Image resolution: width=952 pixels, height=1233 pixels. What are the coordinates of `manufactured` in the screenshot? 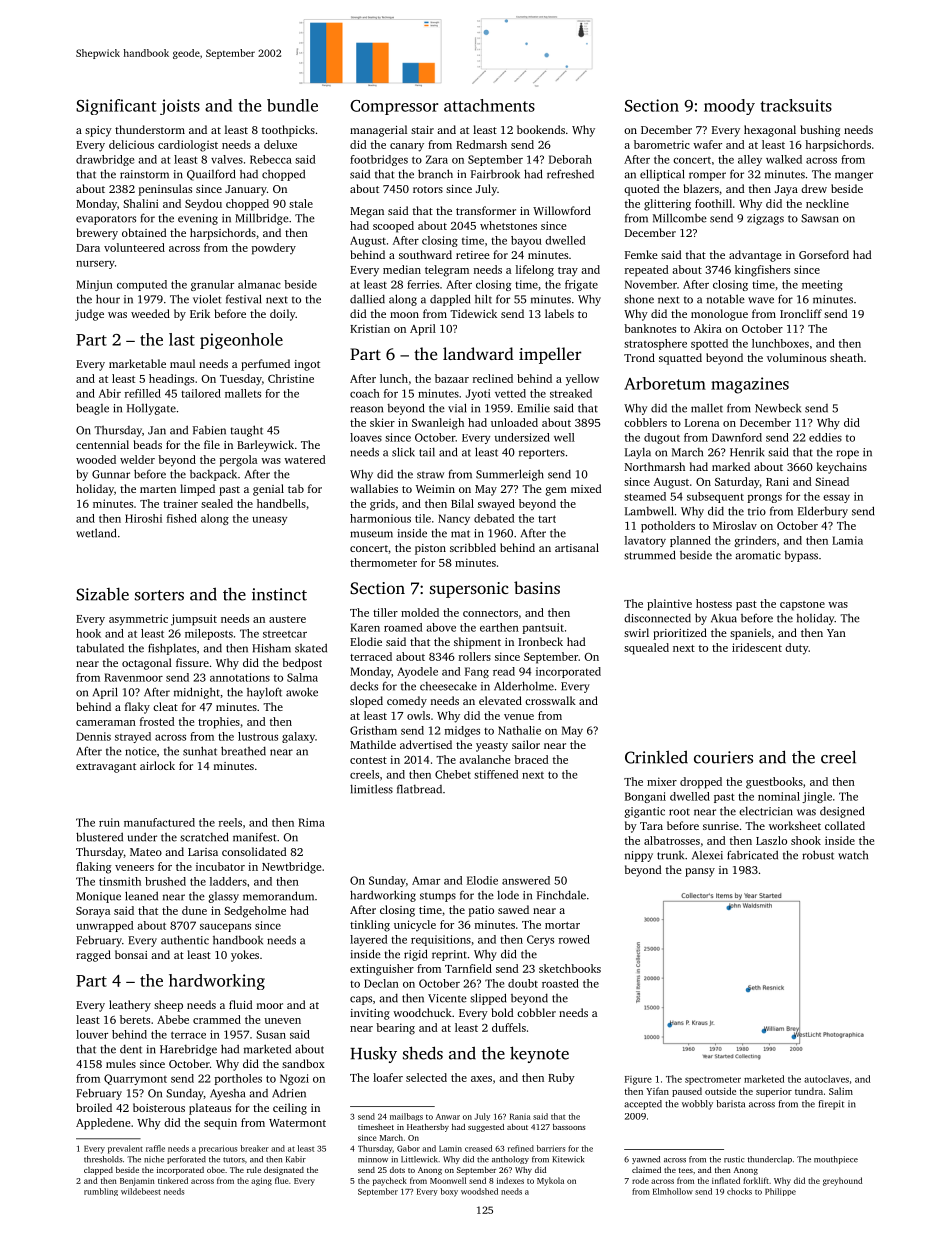 It's located at (159, 822).
